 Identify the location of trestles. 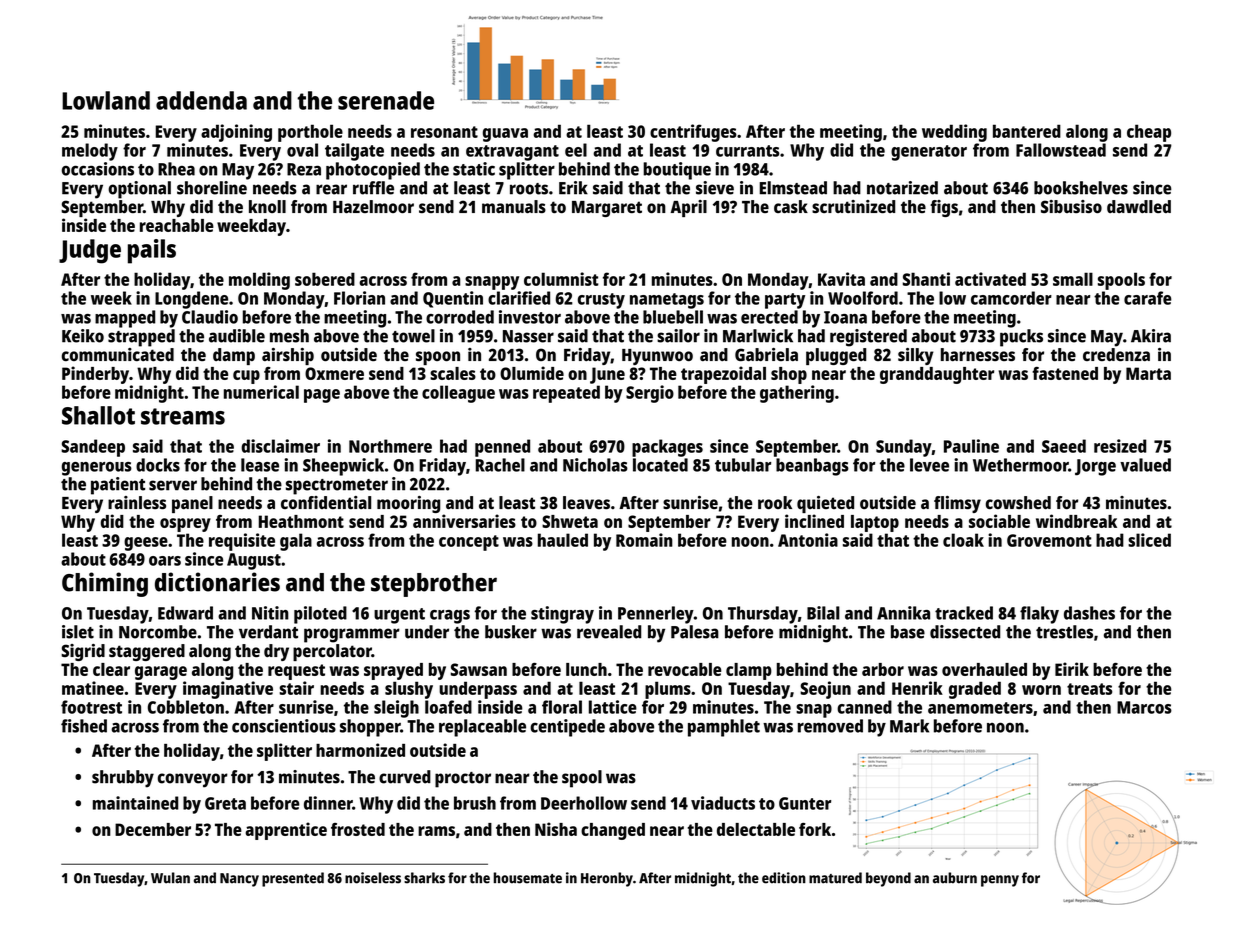
(1064, 632).
